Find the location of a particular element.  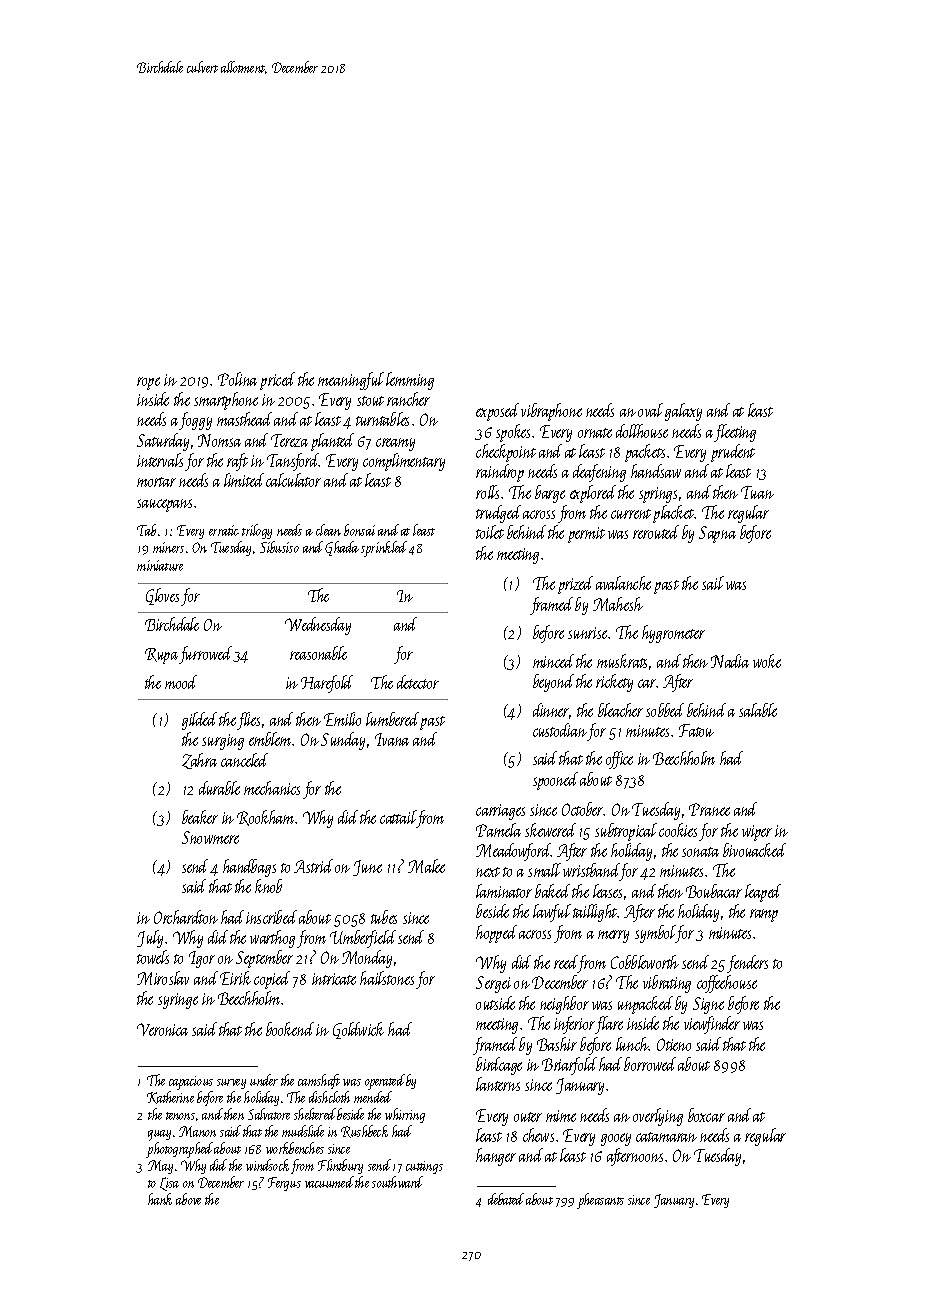

Briarfold is located at coordinates (569, 1066).
